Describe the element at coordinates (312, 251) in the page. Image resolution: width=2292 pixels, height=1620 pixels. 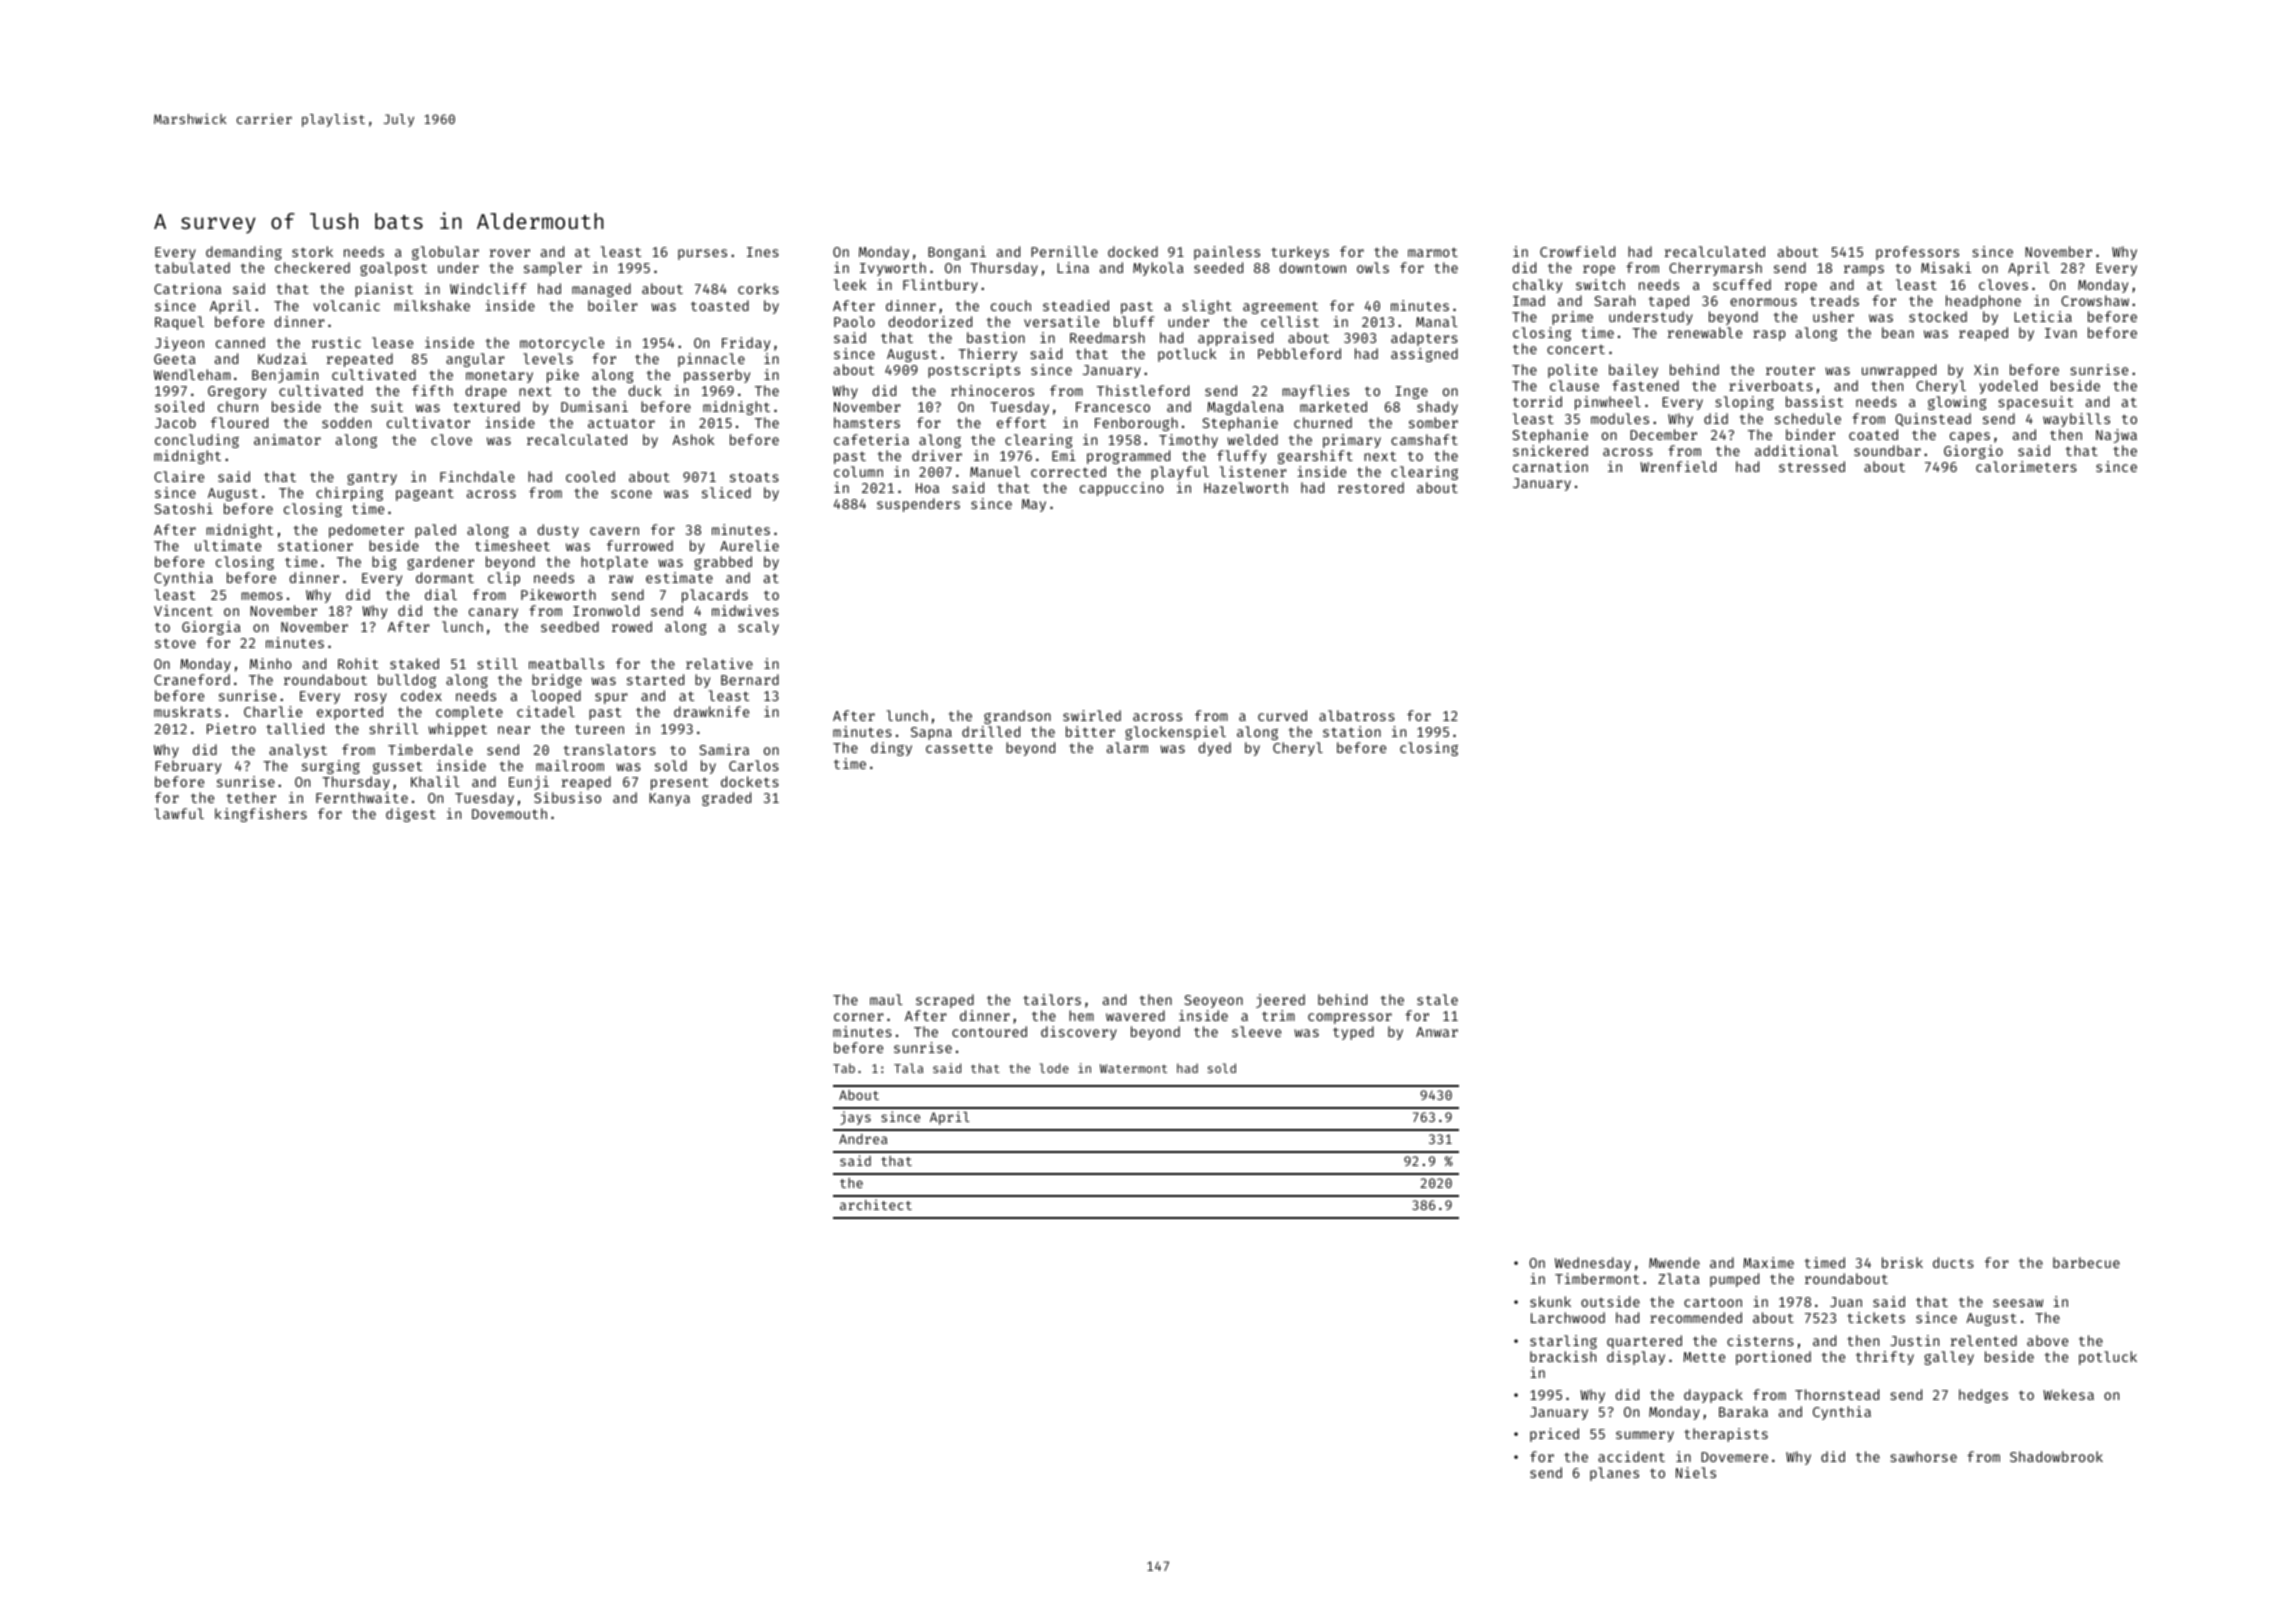
I see `stork` at that location.
